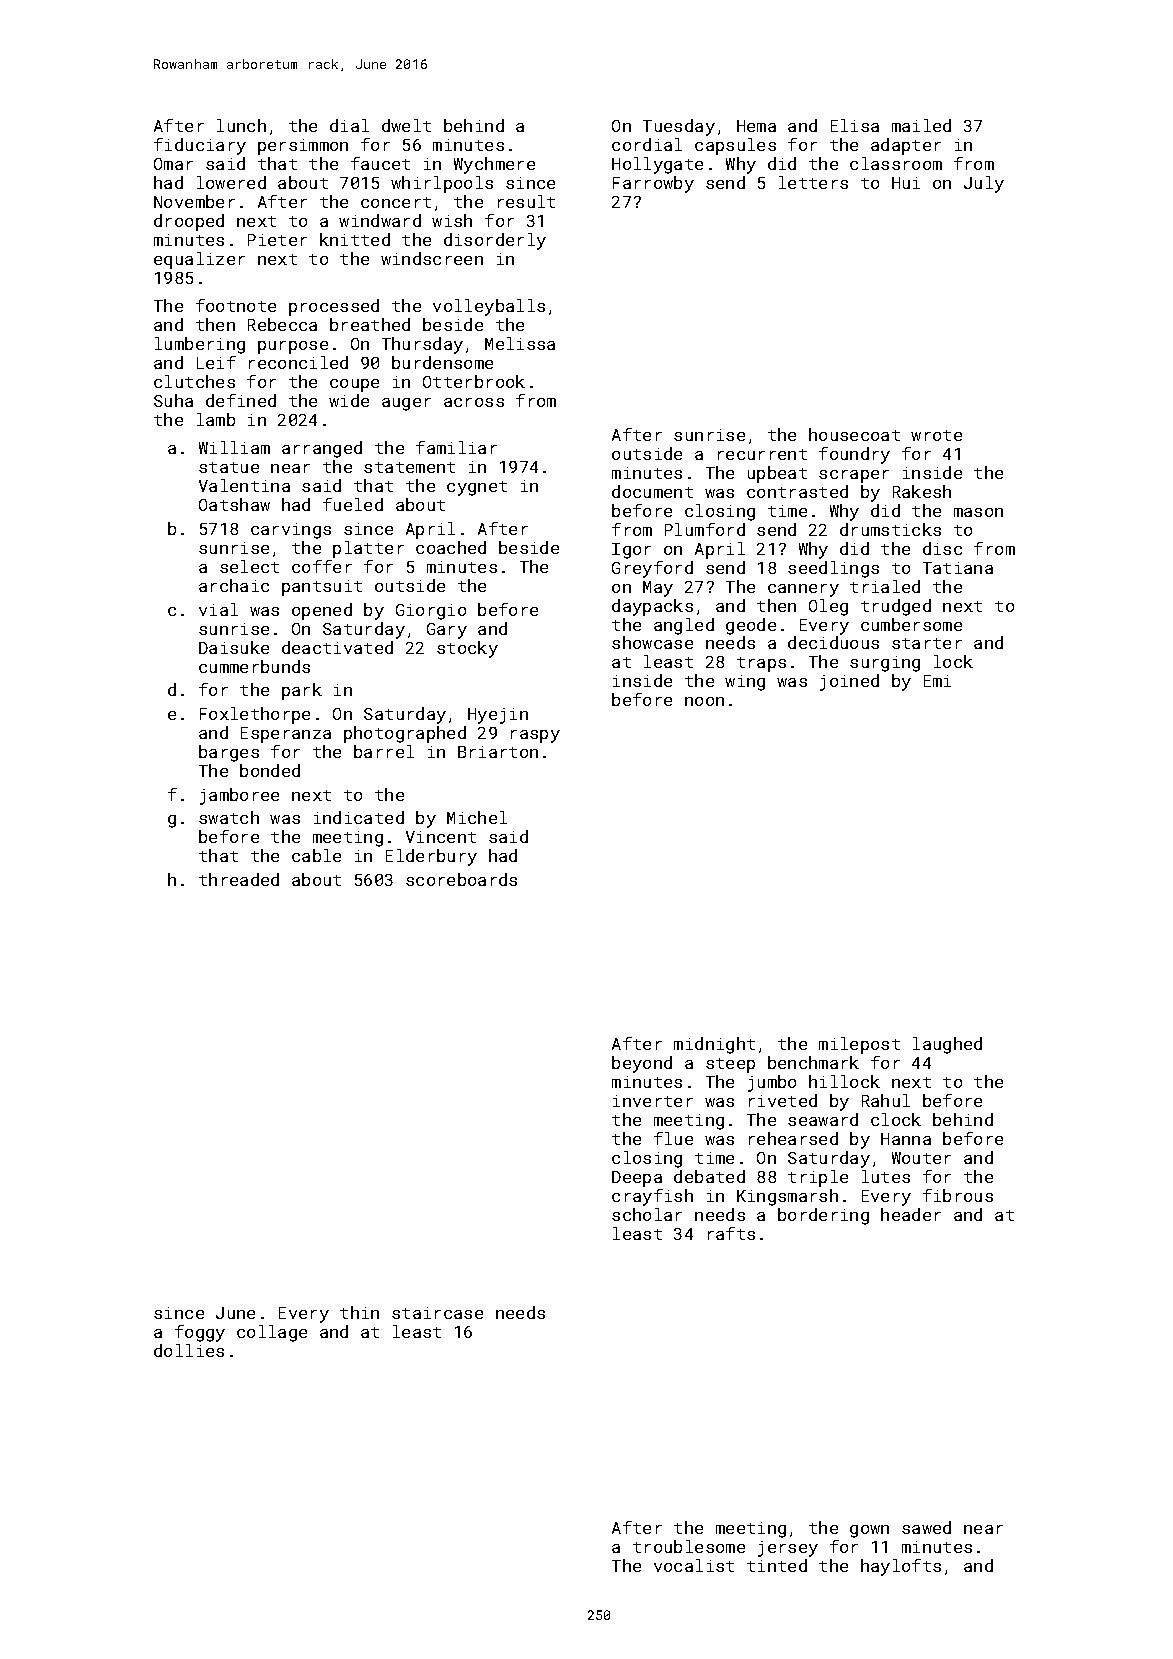  I want to click on scholar, so click(647, 1214).
